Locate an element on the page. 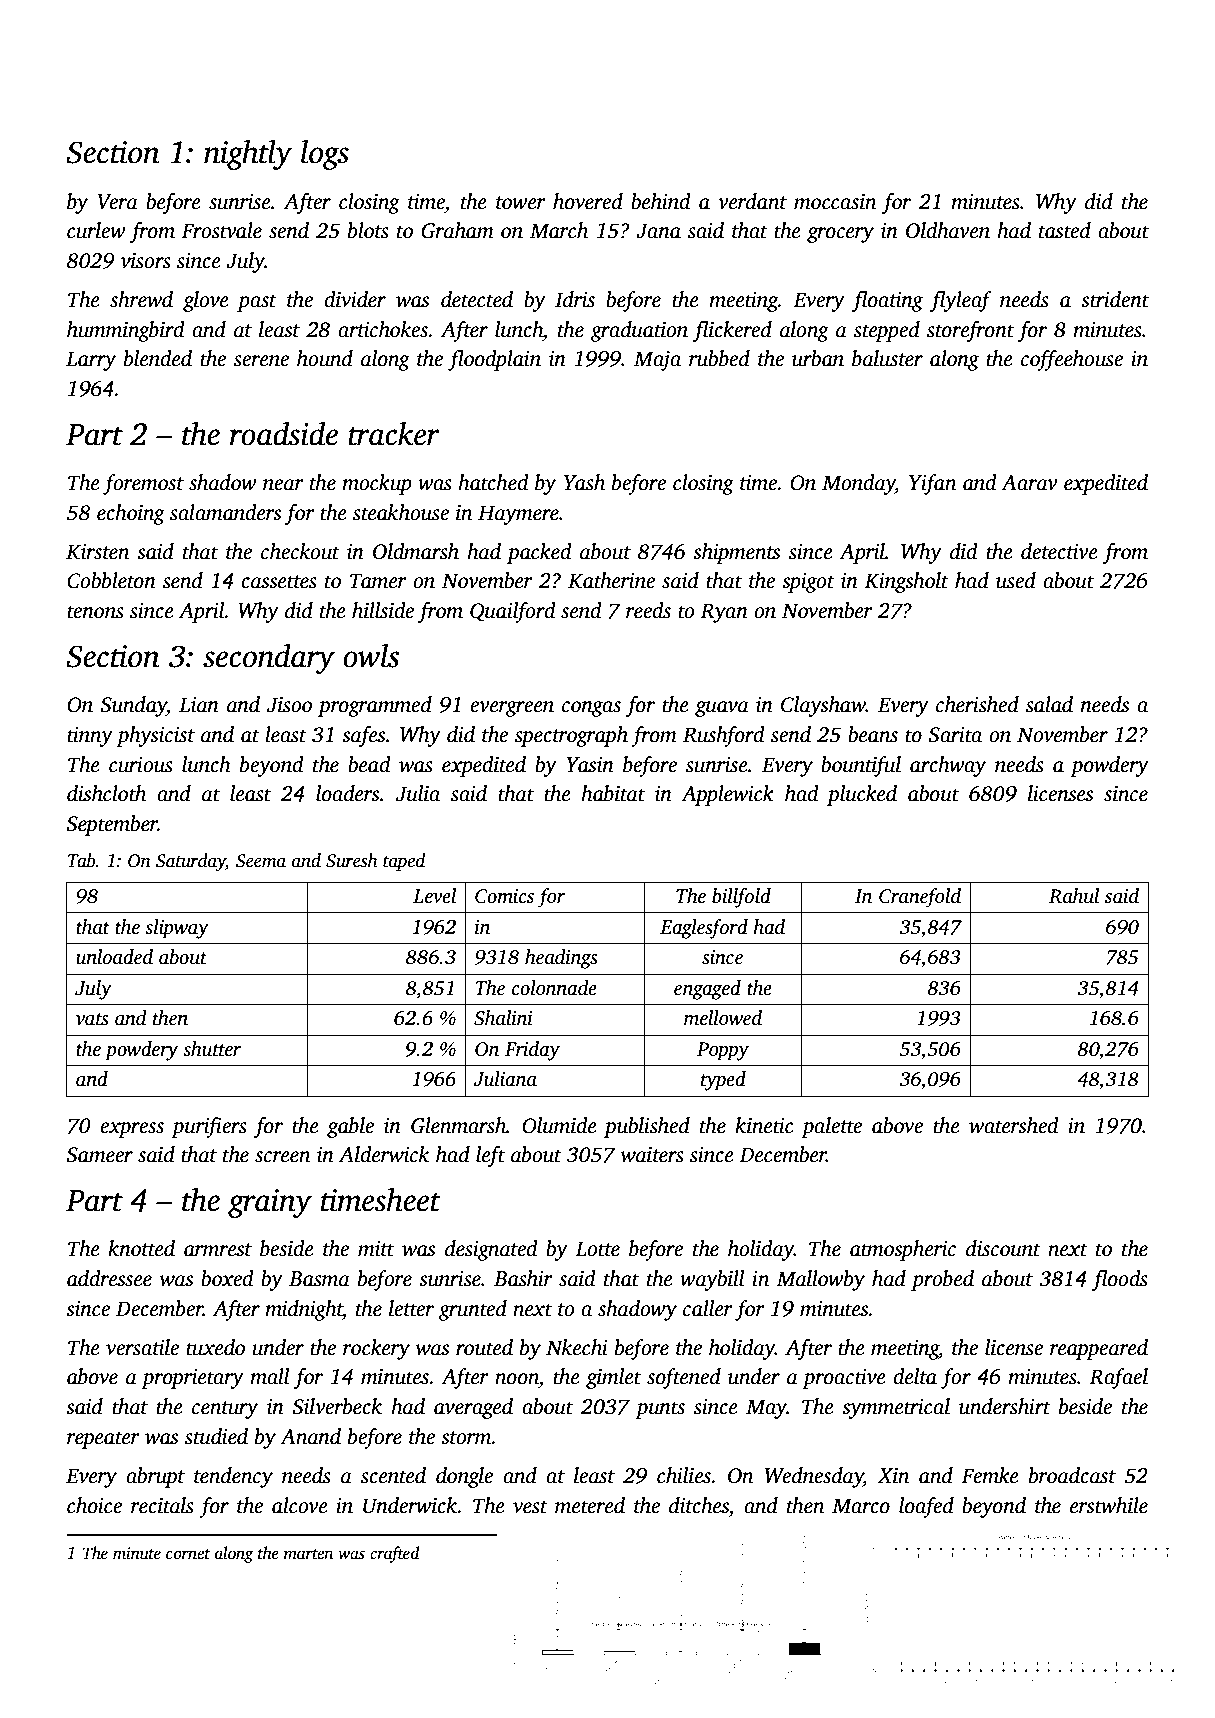  archway is located at coordinates (948, 766).
